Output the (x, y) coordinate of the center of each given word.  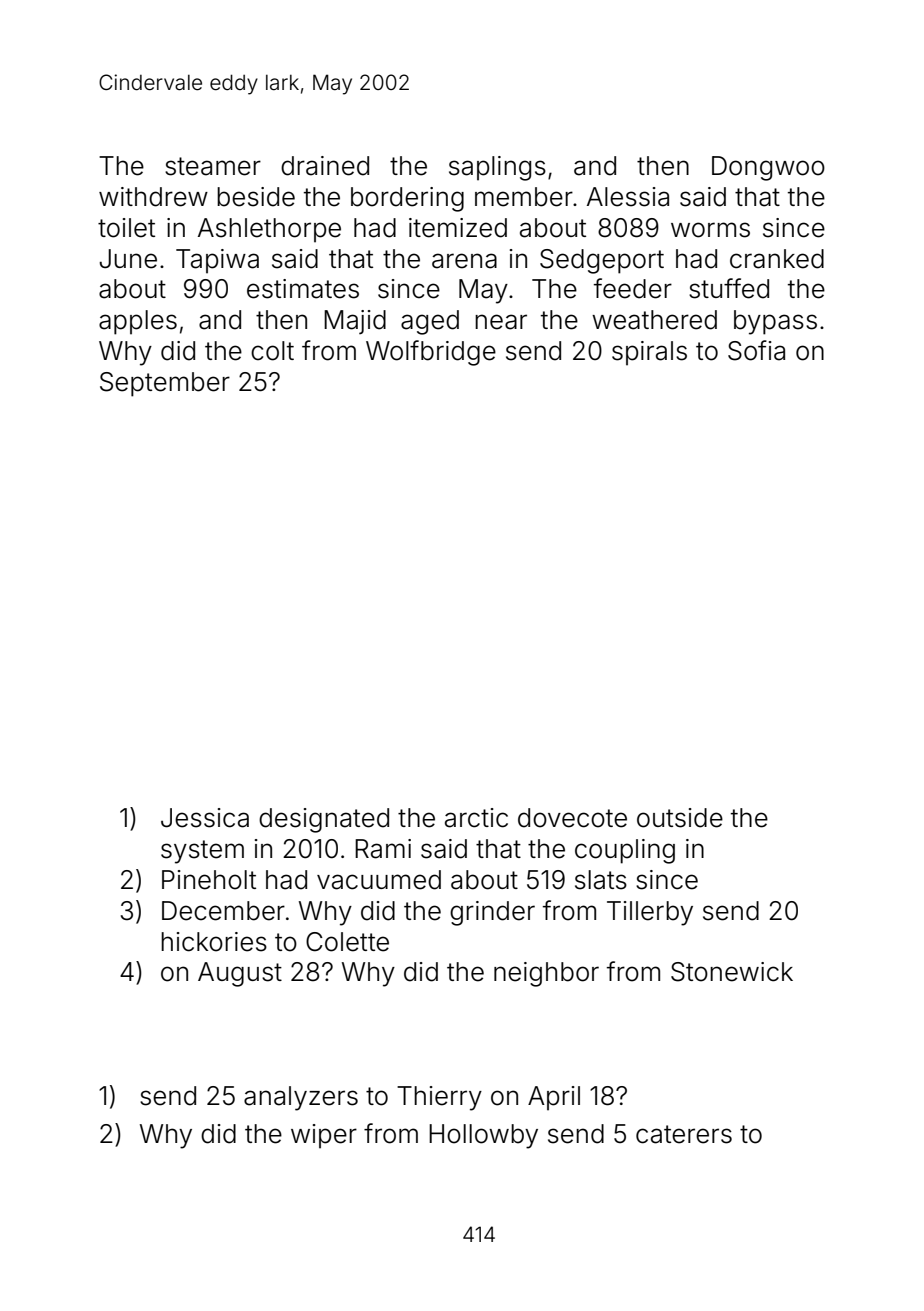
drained (325, 166)
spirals (649, 353)
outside (680, 818)
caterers (684, 1134)
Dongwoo (768, 168)
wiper (324, 1136)
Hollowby (483, 1136)
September (165, 384)
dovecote (572, 818)
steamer (213, 166)
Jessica (205, 818)
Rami (383, 849)
